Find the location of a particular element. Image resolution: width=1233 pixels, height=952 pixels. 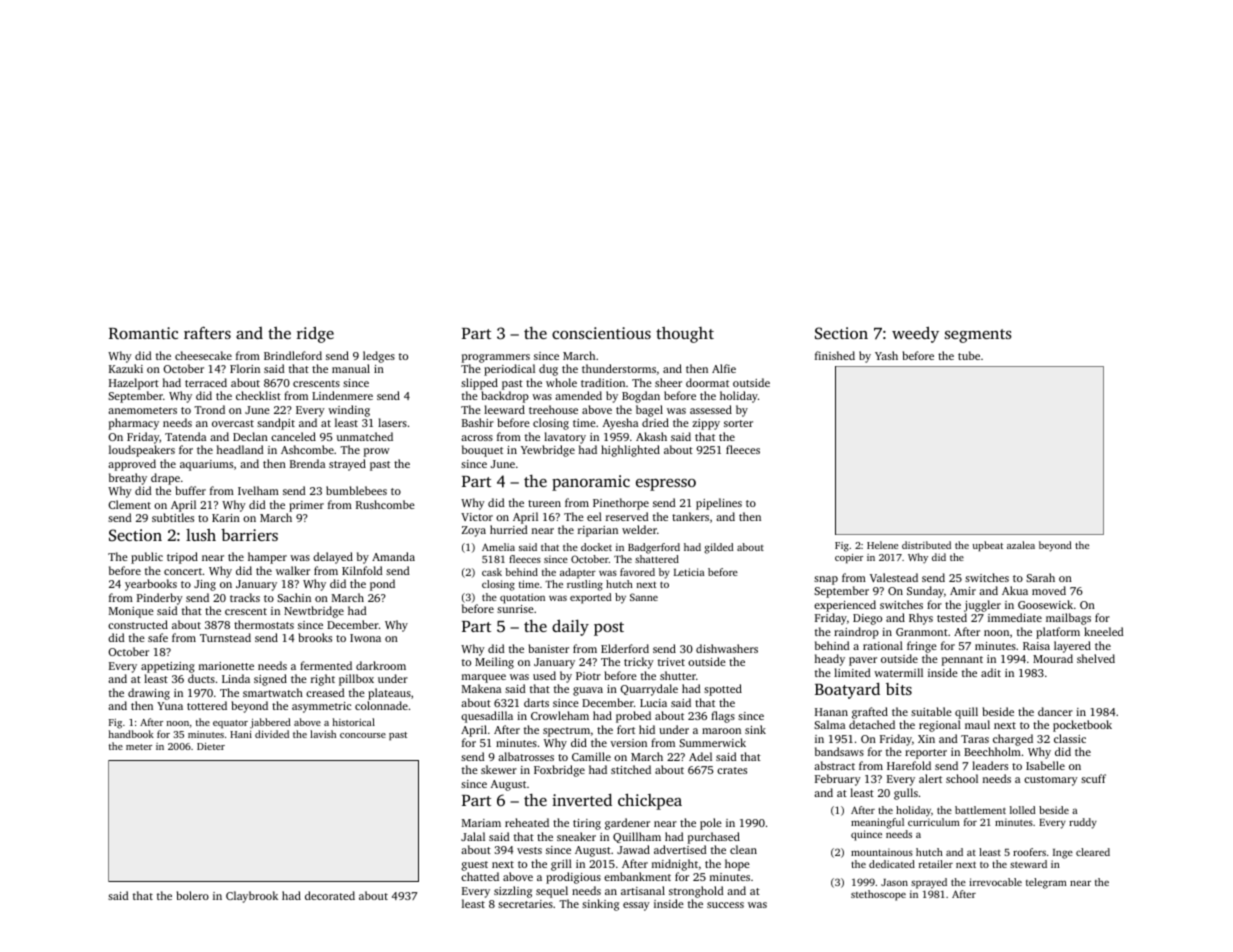

pond is located at coordinates (382, 585).
